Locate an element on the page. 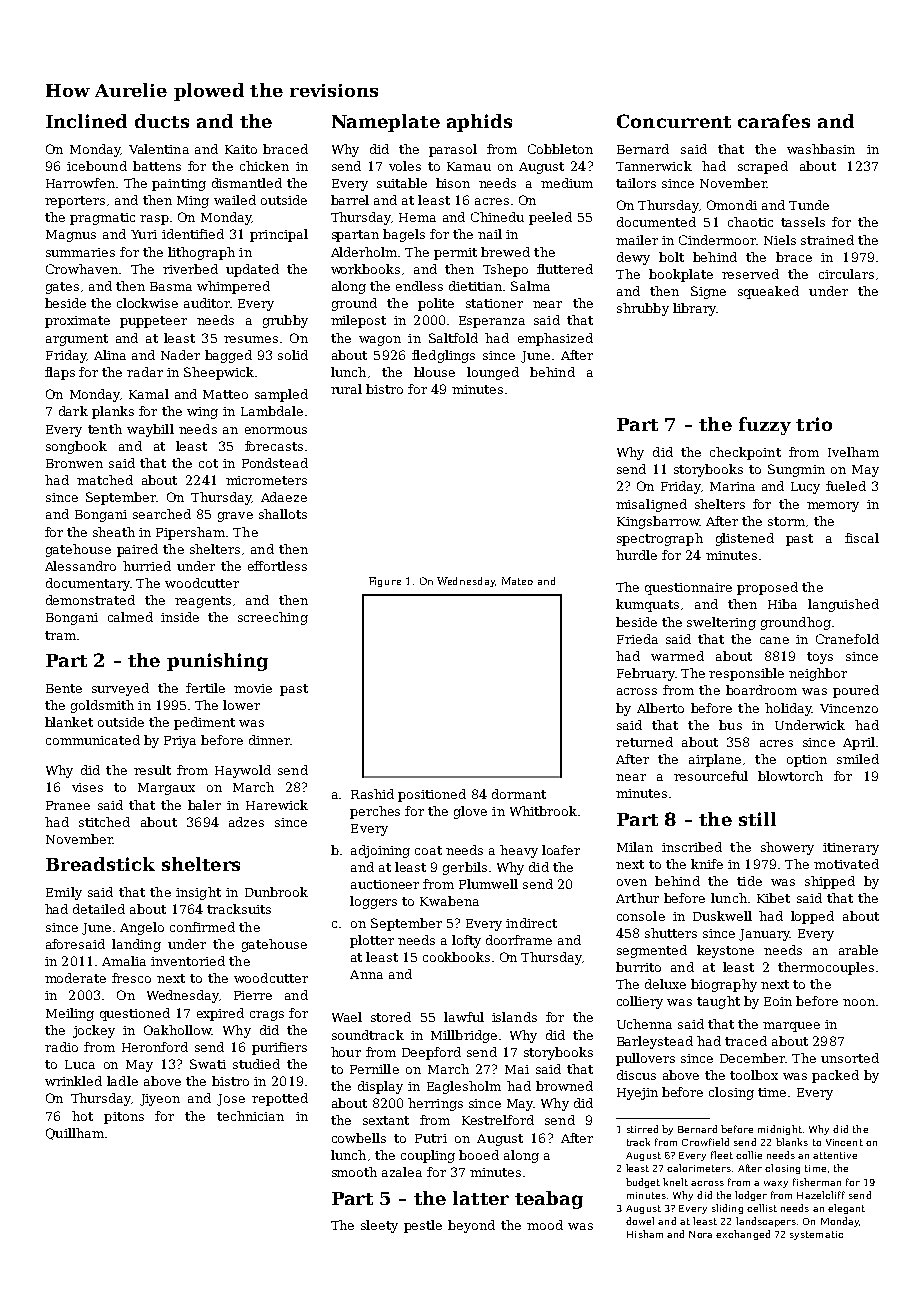 The width and height of the document is (924, 1308). inscribed is located at coordinates (692, 847).
